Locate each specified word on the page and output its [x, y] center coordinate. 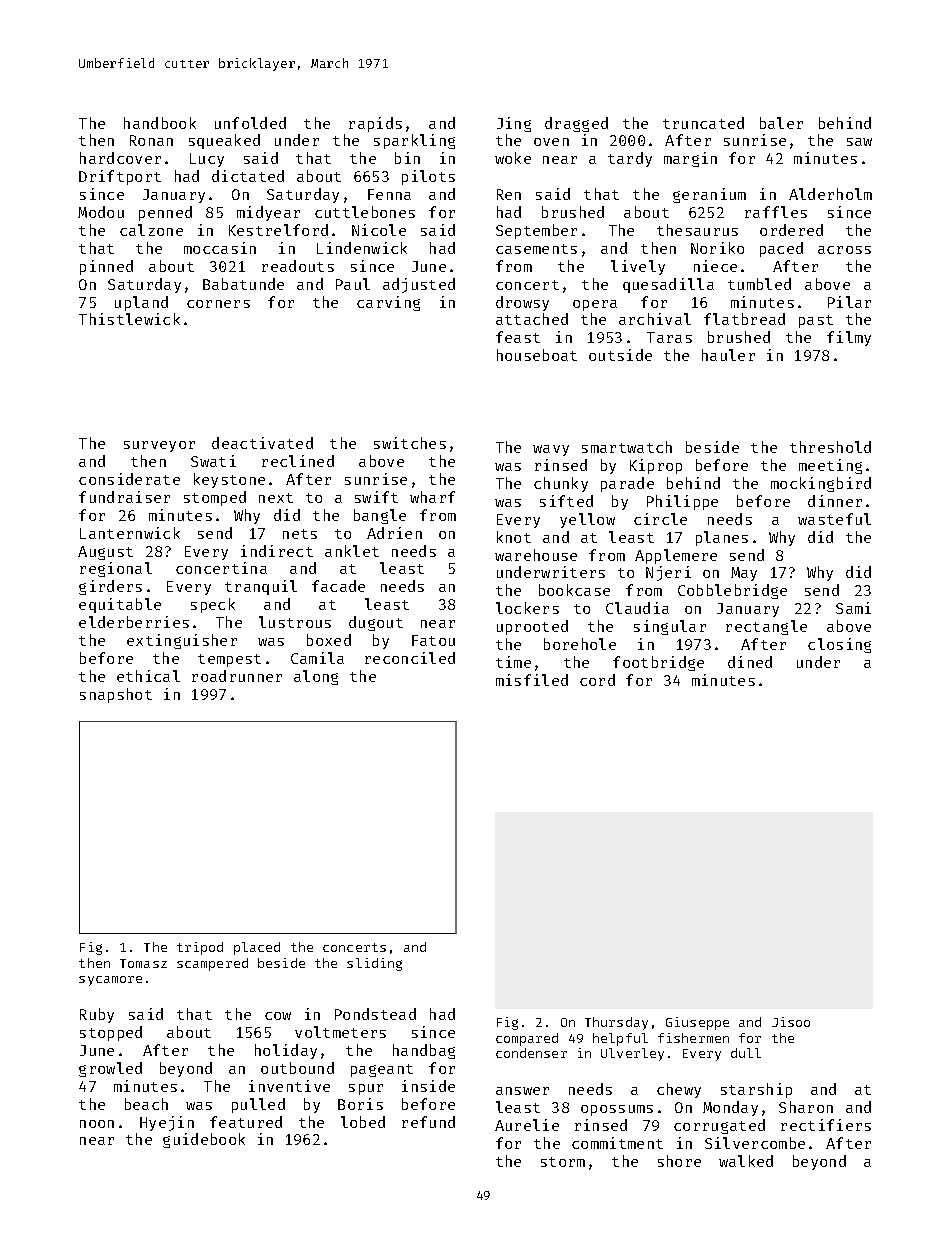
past [816, 321]
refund [428, 1122]
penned [165, 213]
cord [597, 680]
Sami [853, 608]
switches [410, 443]
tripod [200, 948]
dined [750, 662]
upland [141, 303]
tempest [229, 660]
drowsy [522, 303]
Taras [669, 337]
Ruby [97, 1015]
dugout [376, 623]
